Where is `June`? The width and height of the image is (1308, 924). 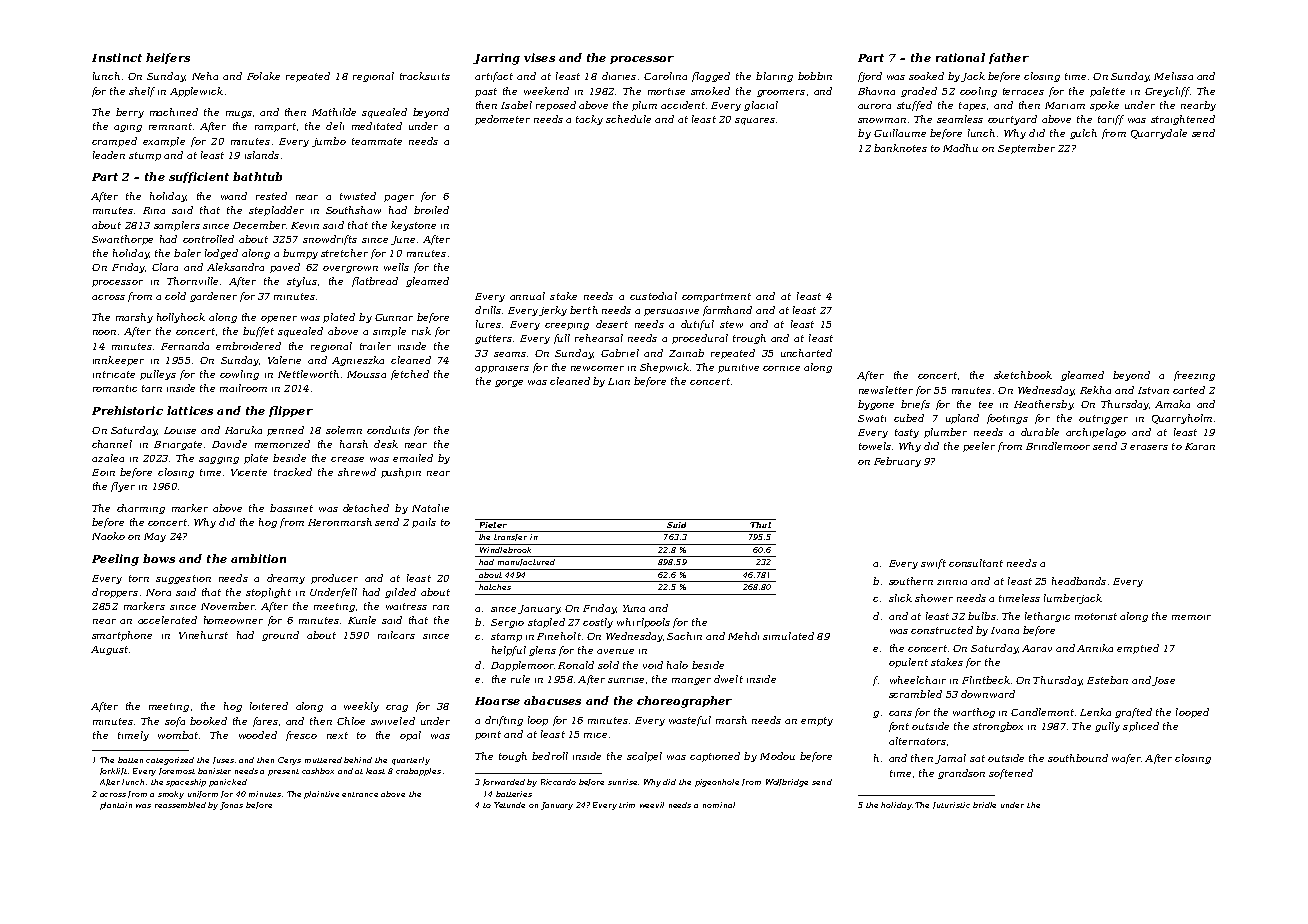
June is located at coordinates (403, 240).
